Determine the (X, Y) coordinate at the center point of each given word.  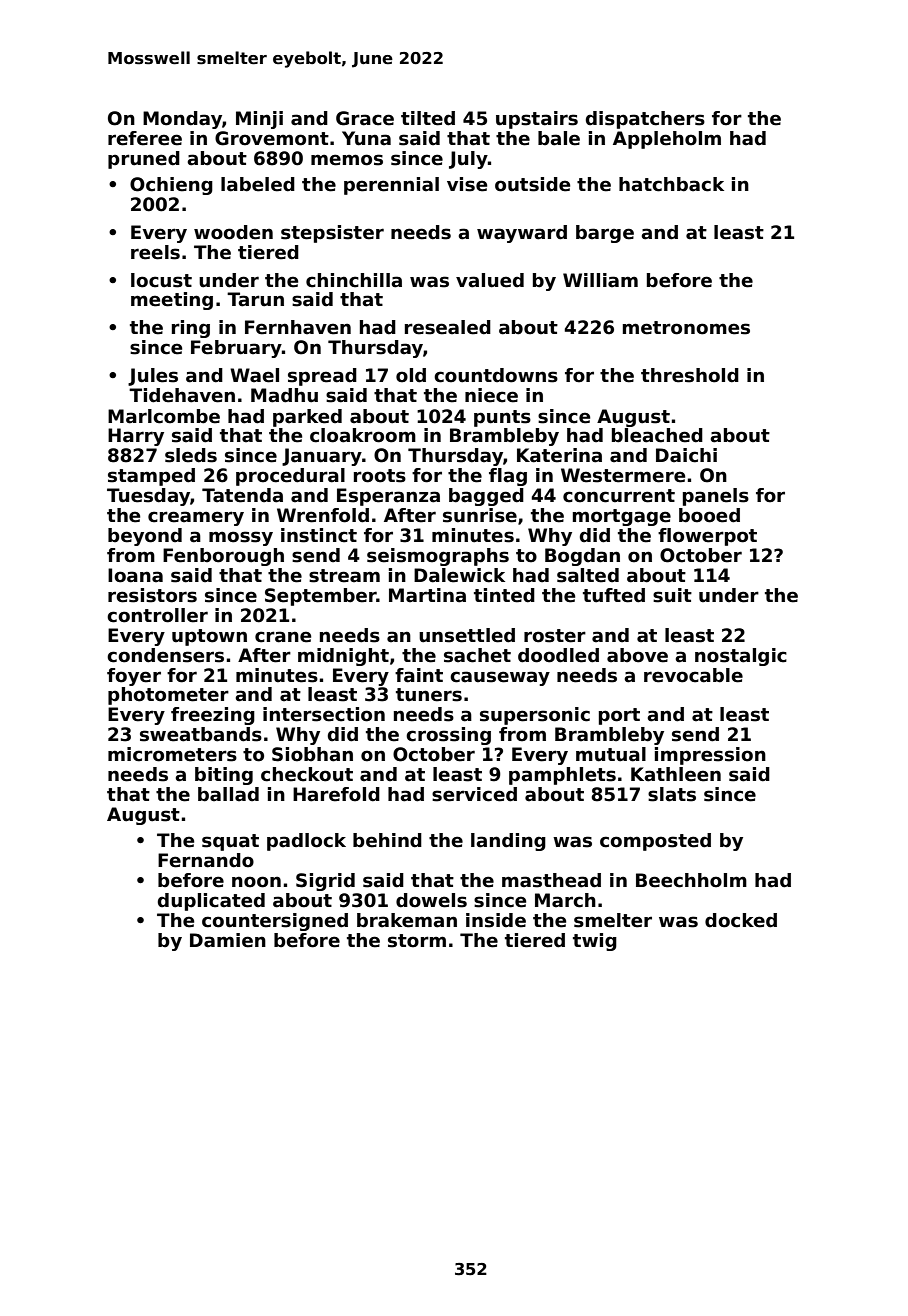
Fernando (206, 860)
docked (741, 920)
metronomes (686, 328)
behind (387, 840)
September (321, 597)
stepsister (332, 234)
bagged (486, 497)
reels (155, 252)
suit (672, 595)
